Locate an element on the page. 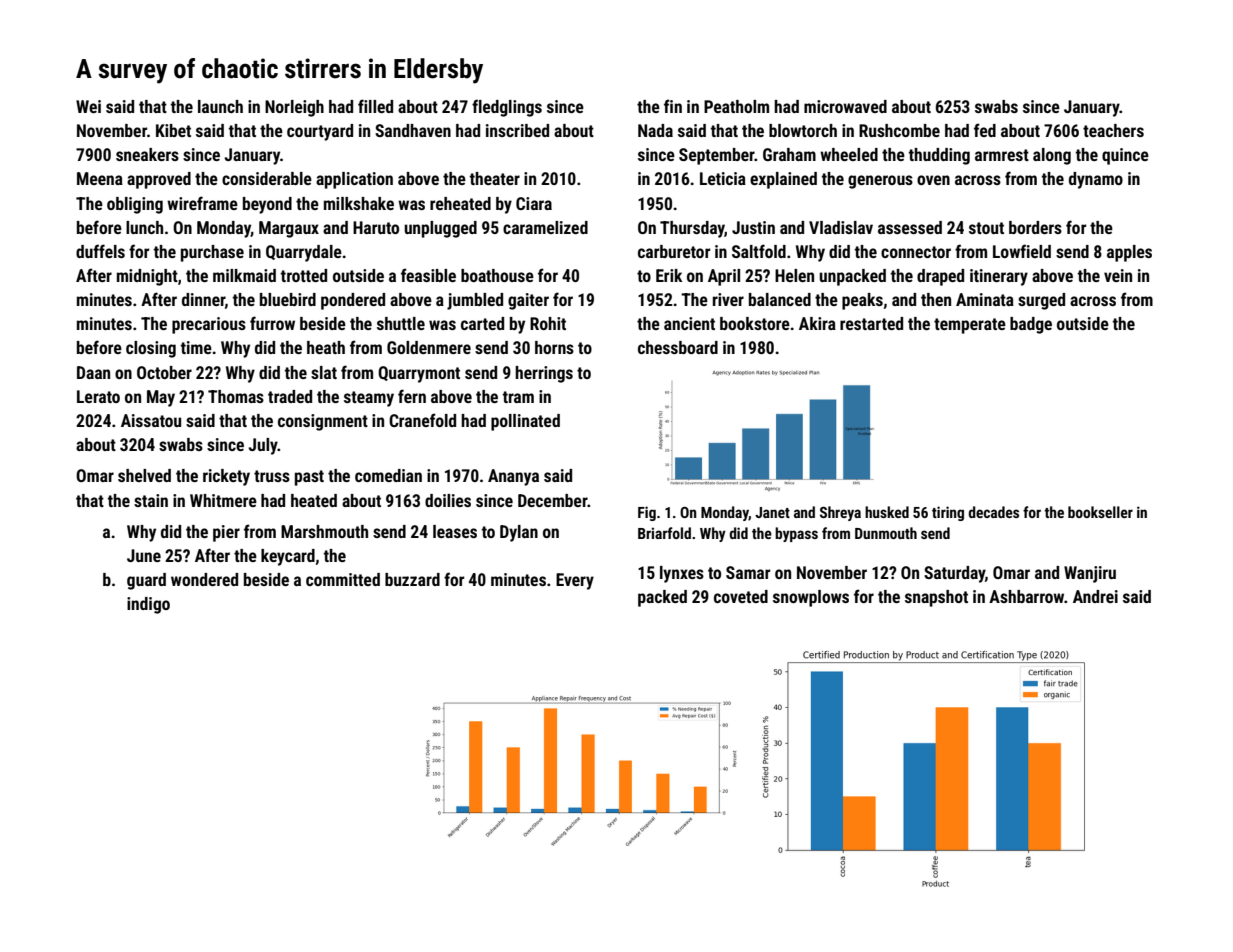 This image has height=952, width=1233. approved is located at coordinates (159, 180).
